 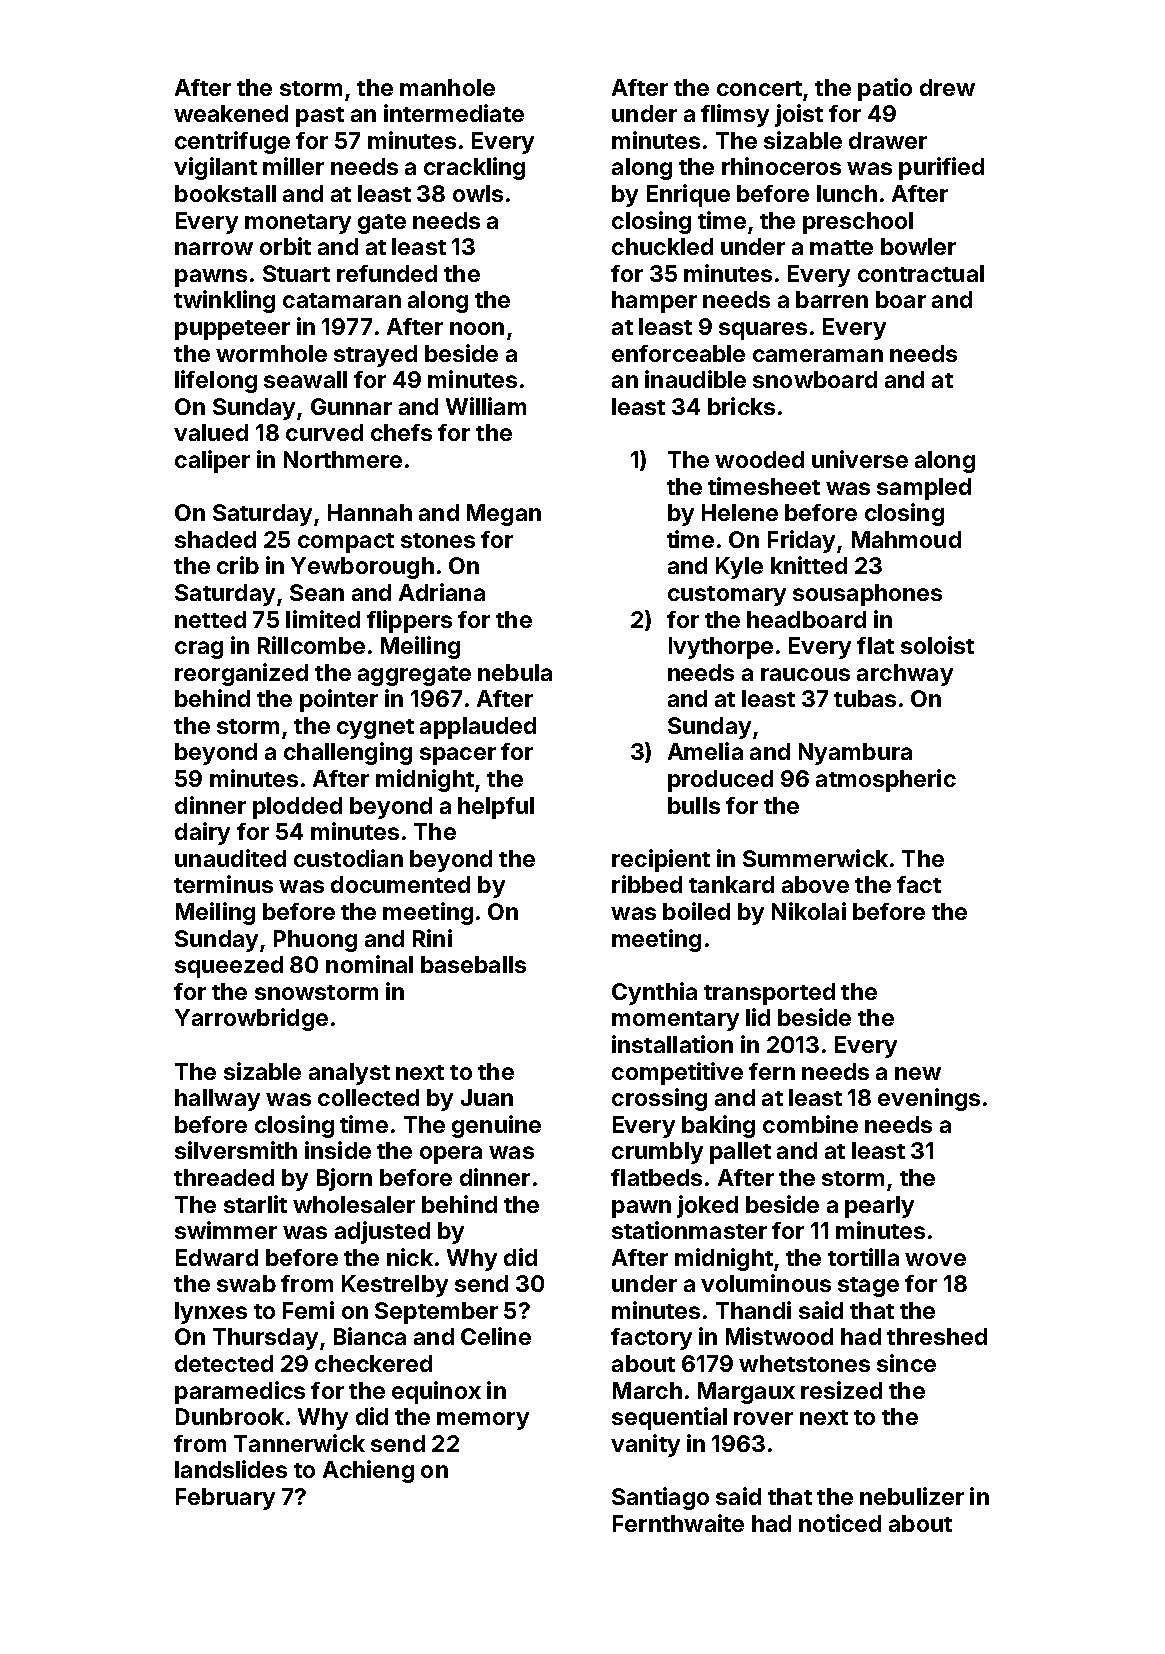 What do you see at coordinates (474, 168) in the screenshot?
I see `crackling` at bounding box center [474, 168].
